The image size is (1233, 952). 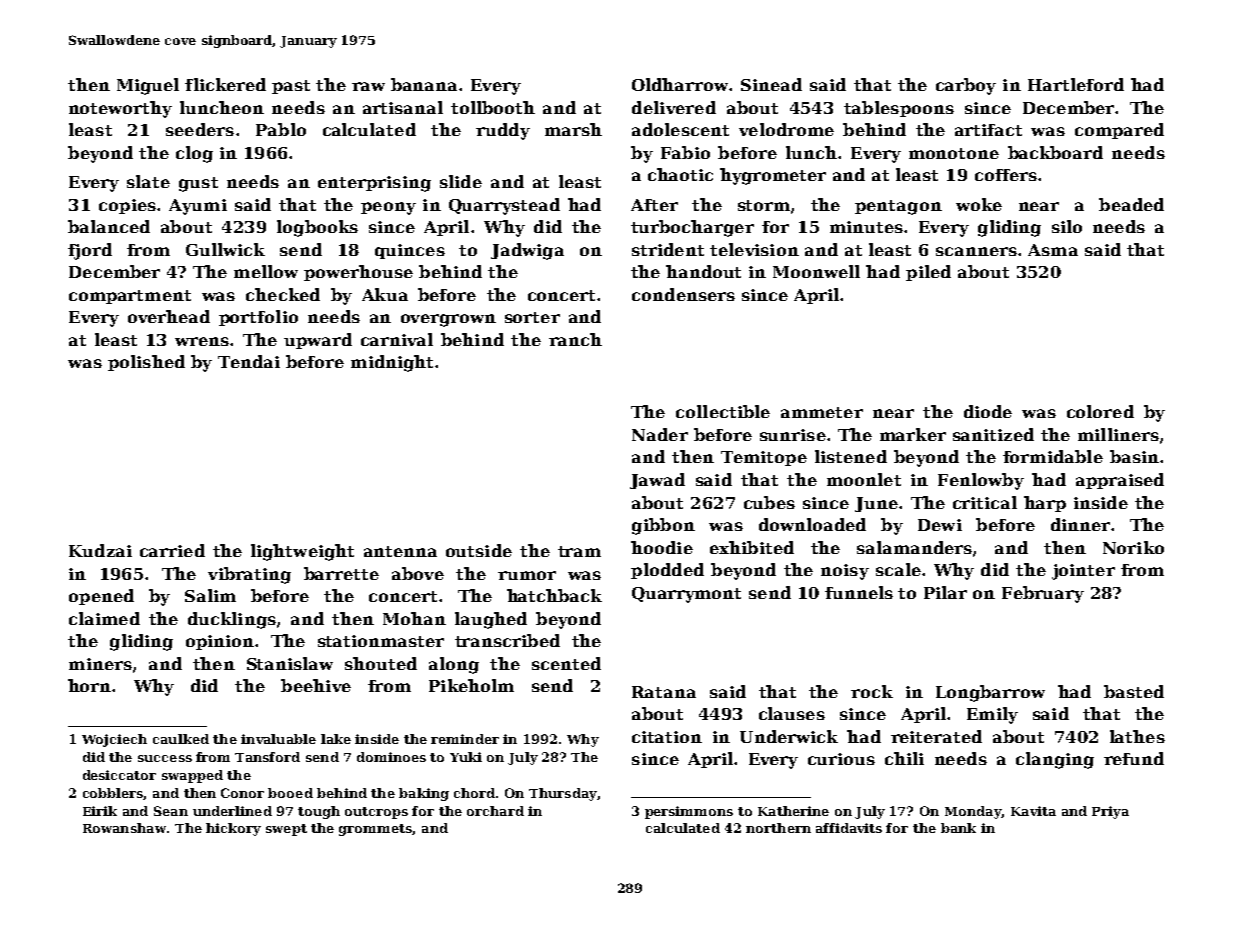 I want to click on Tendai, so click(x=249, y=361).
